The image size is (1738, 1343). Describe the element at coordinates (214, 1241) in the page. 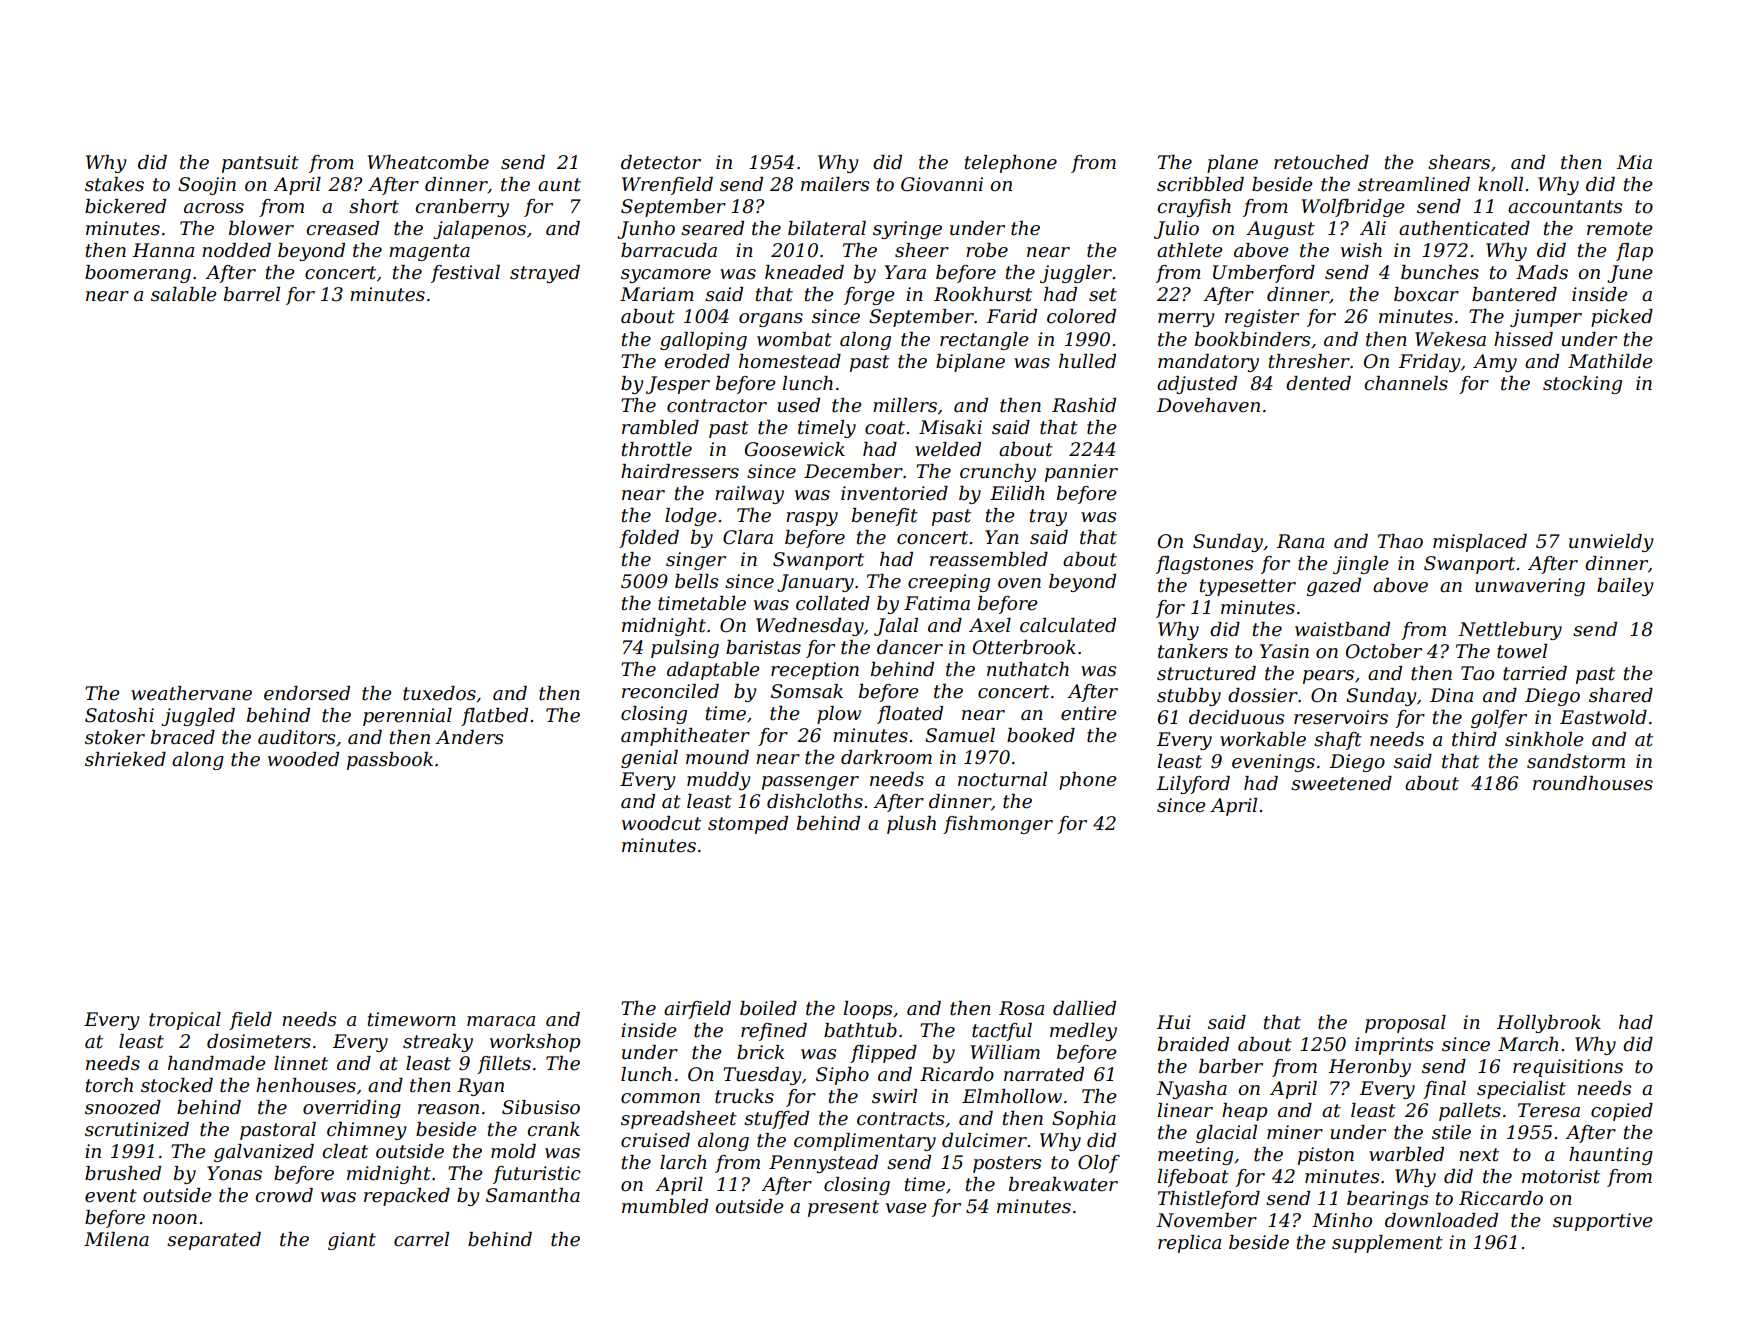

I see `separated` at that location.
